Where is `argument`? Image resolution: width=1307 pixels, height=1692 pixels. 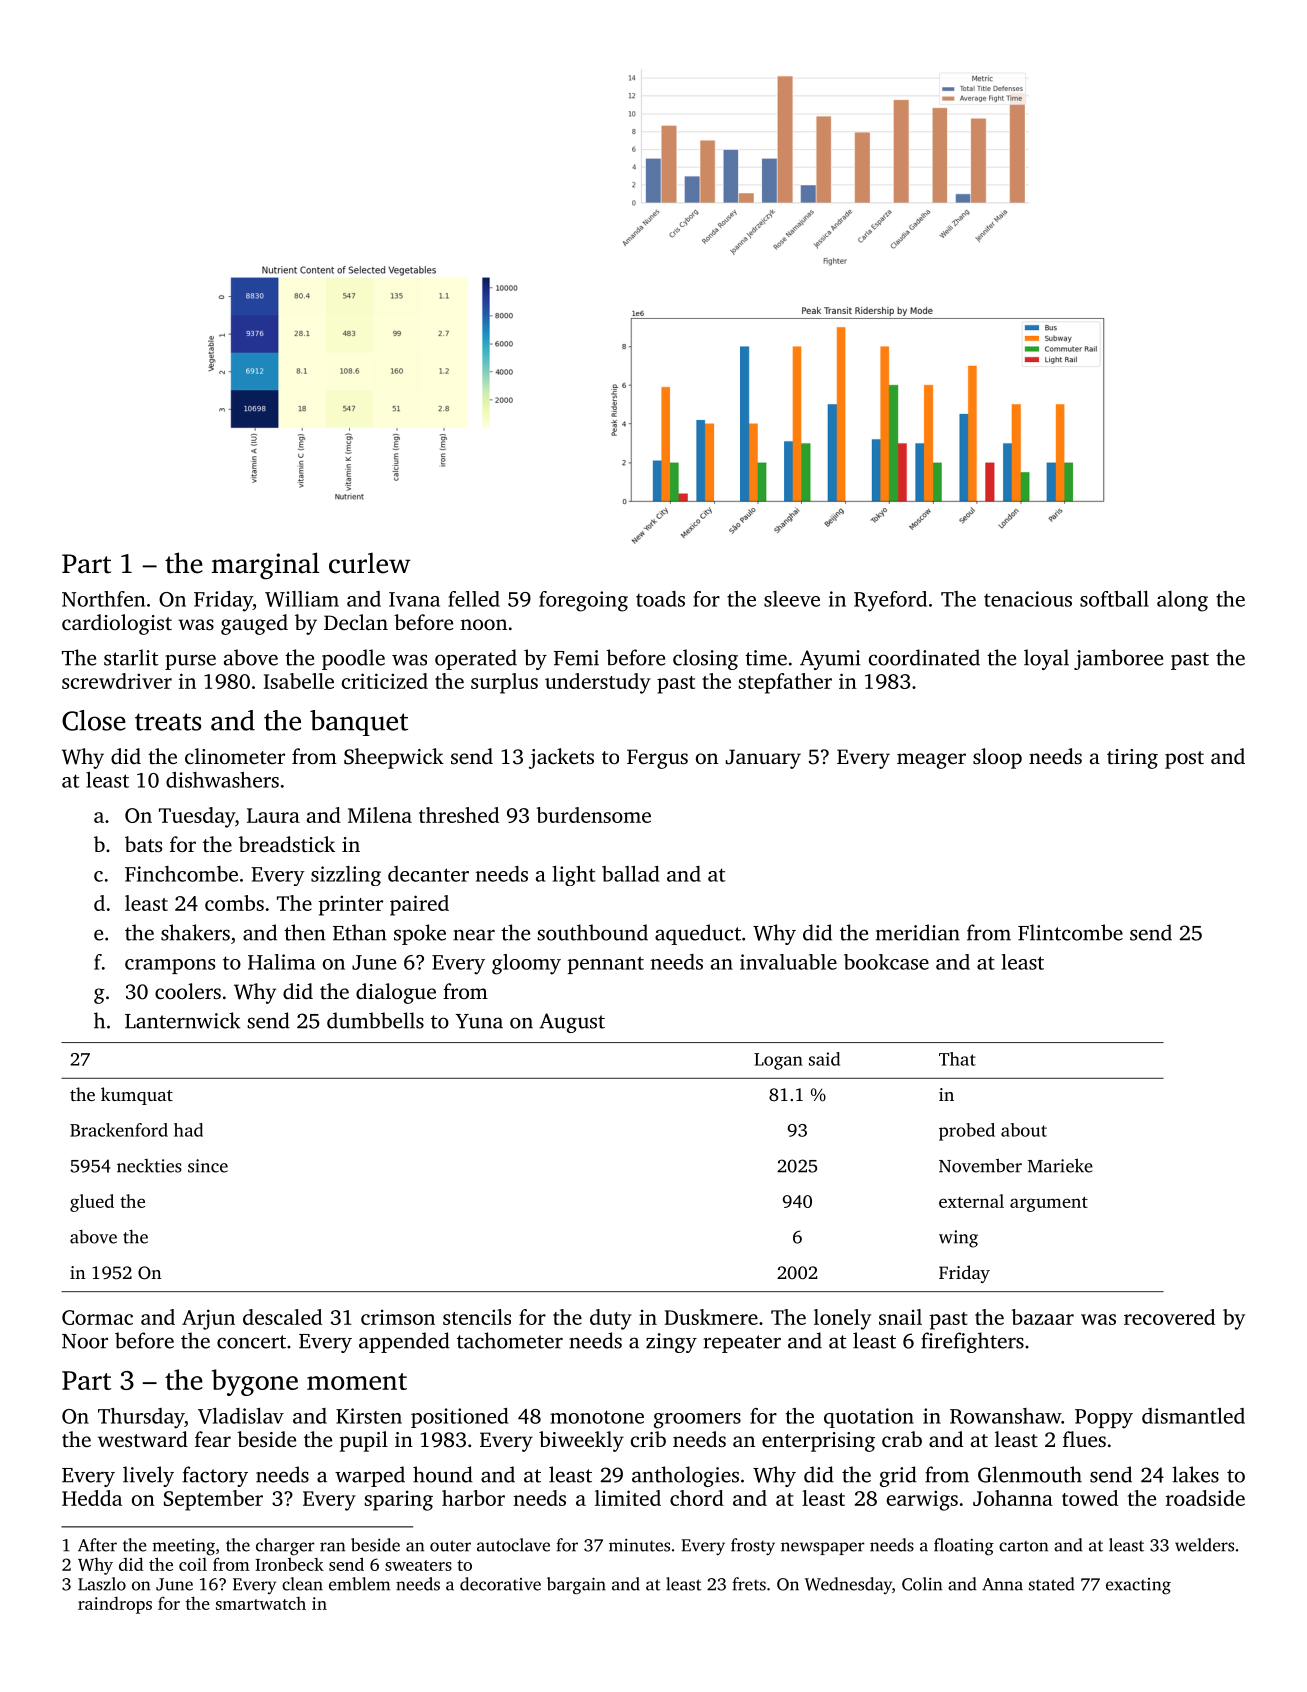 argument is located at coordinates (1049, 1204).
